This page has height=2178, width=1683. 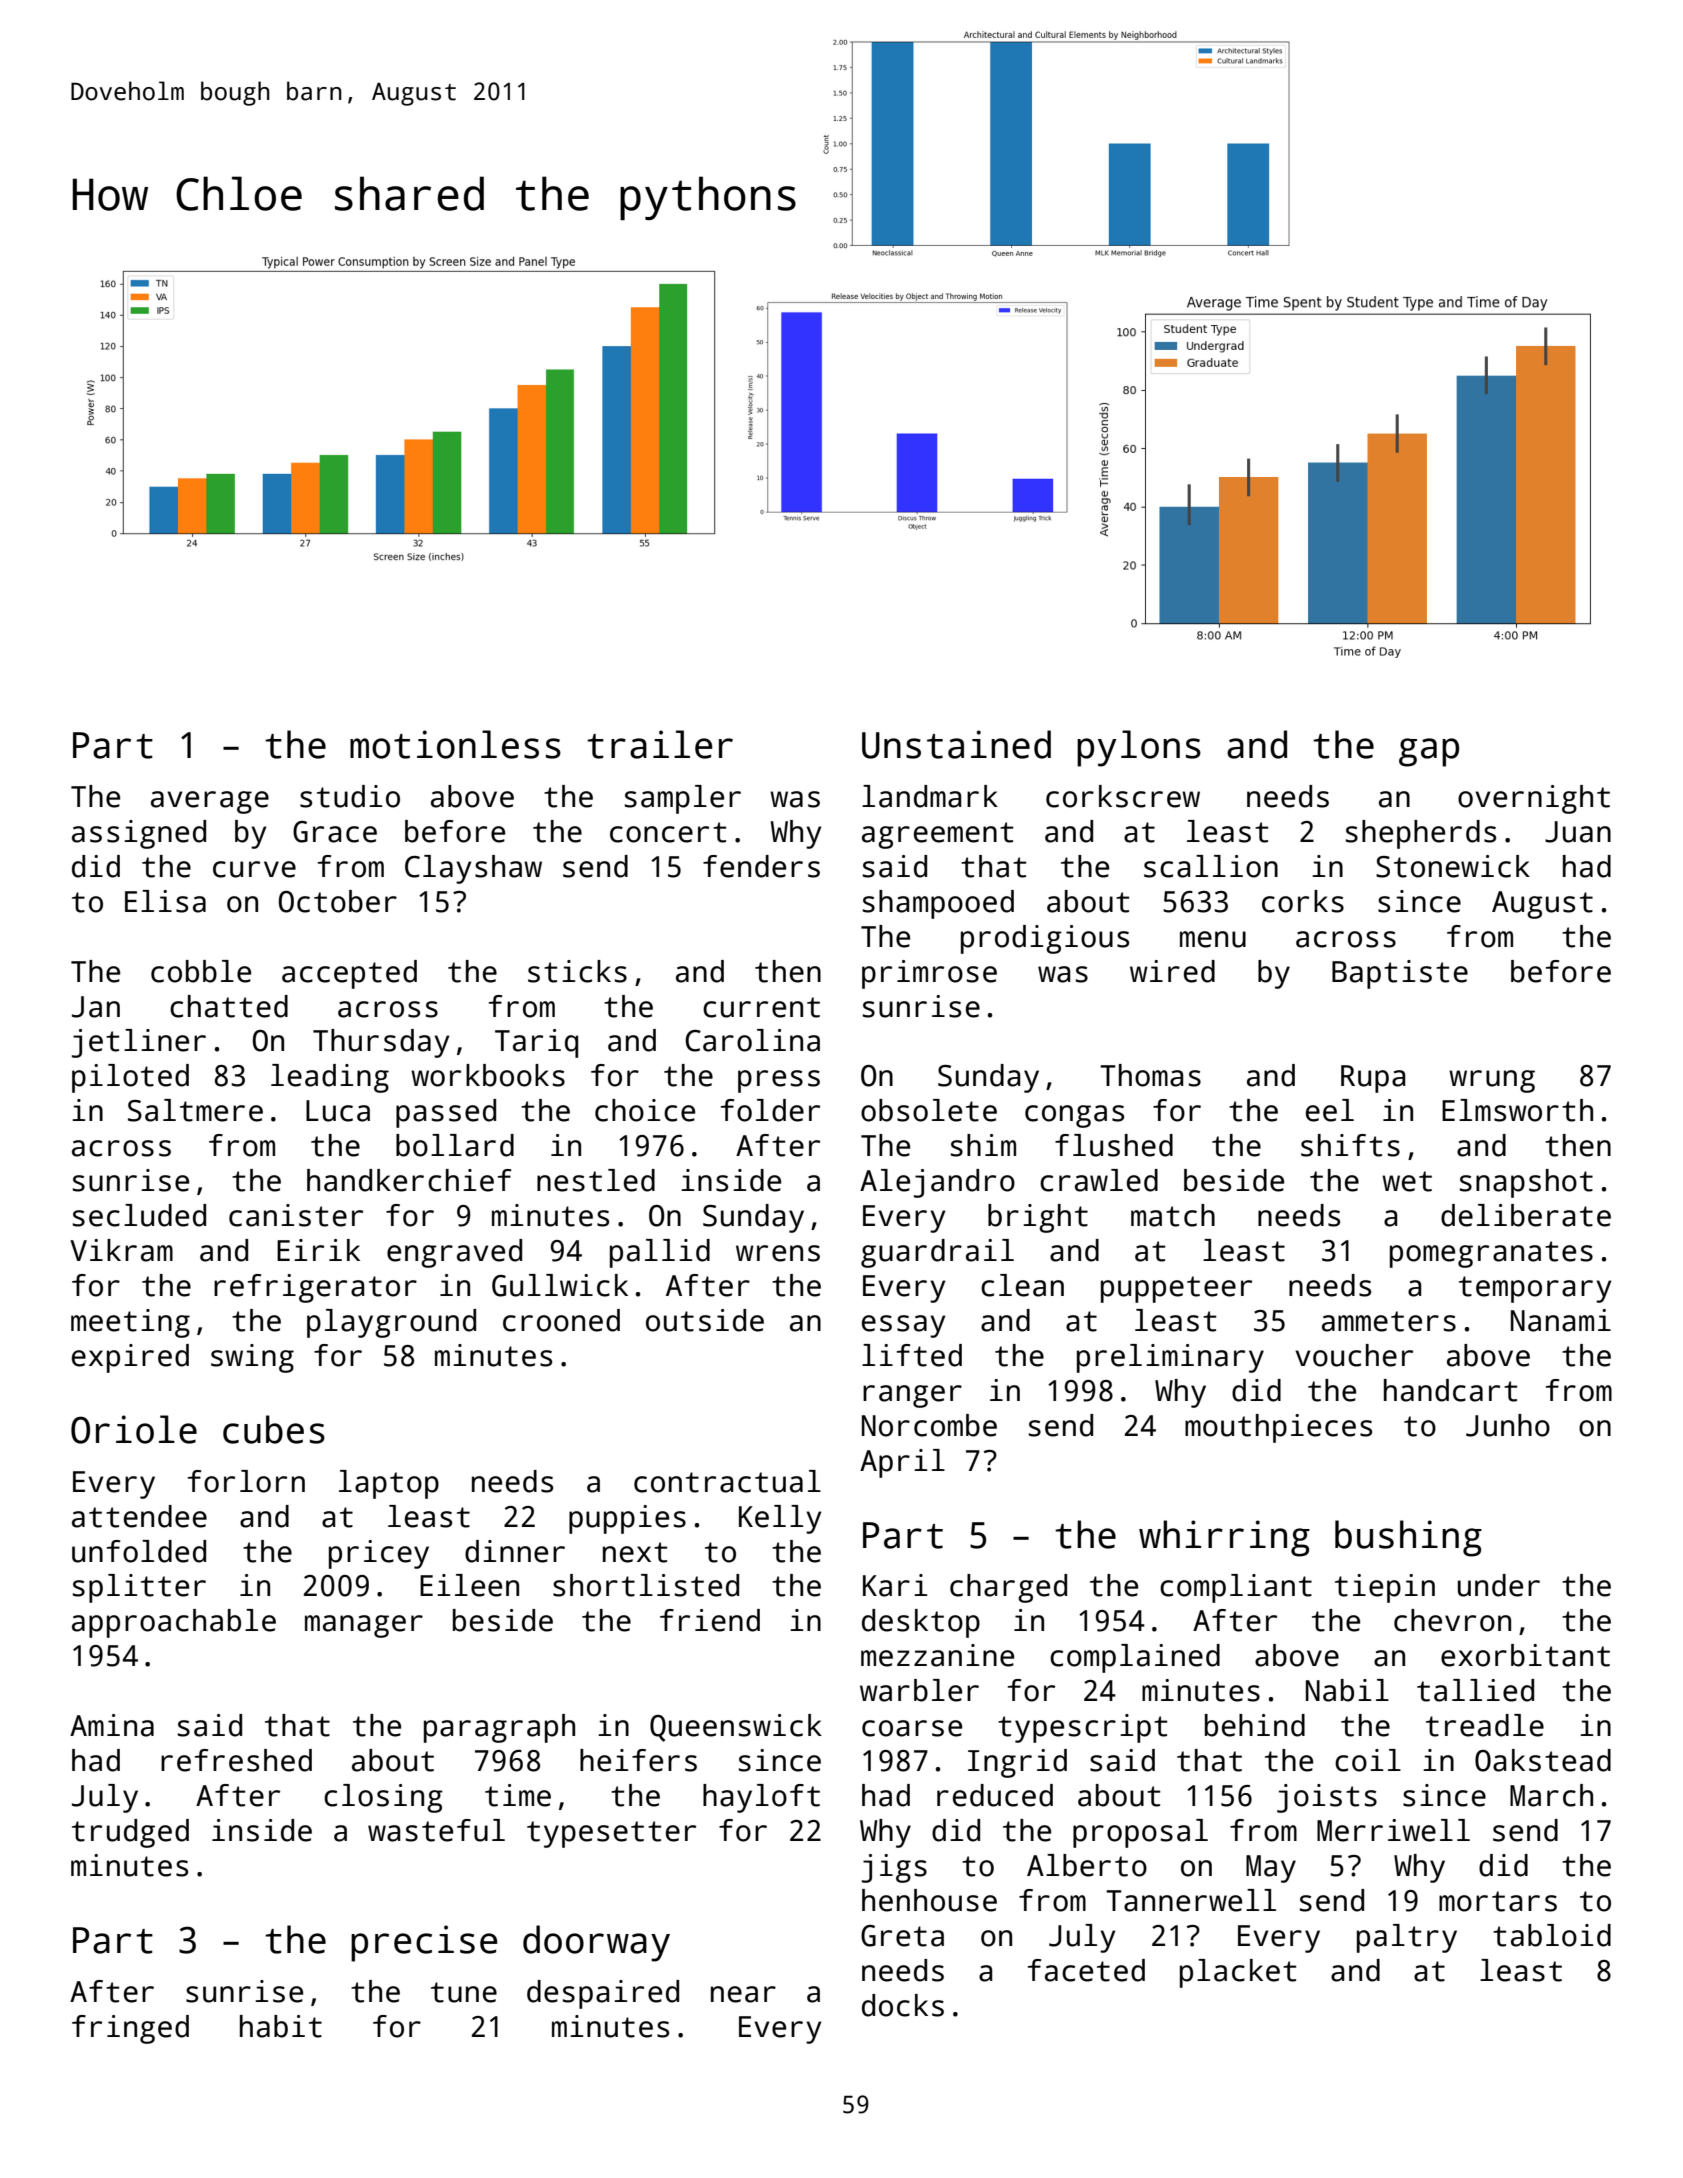 What do you see at coordinates (1408, 1538) in the page?
I see `bushing` at bounding box center [1408, 1538].
